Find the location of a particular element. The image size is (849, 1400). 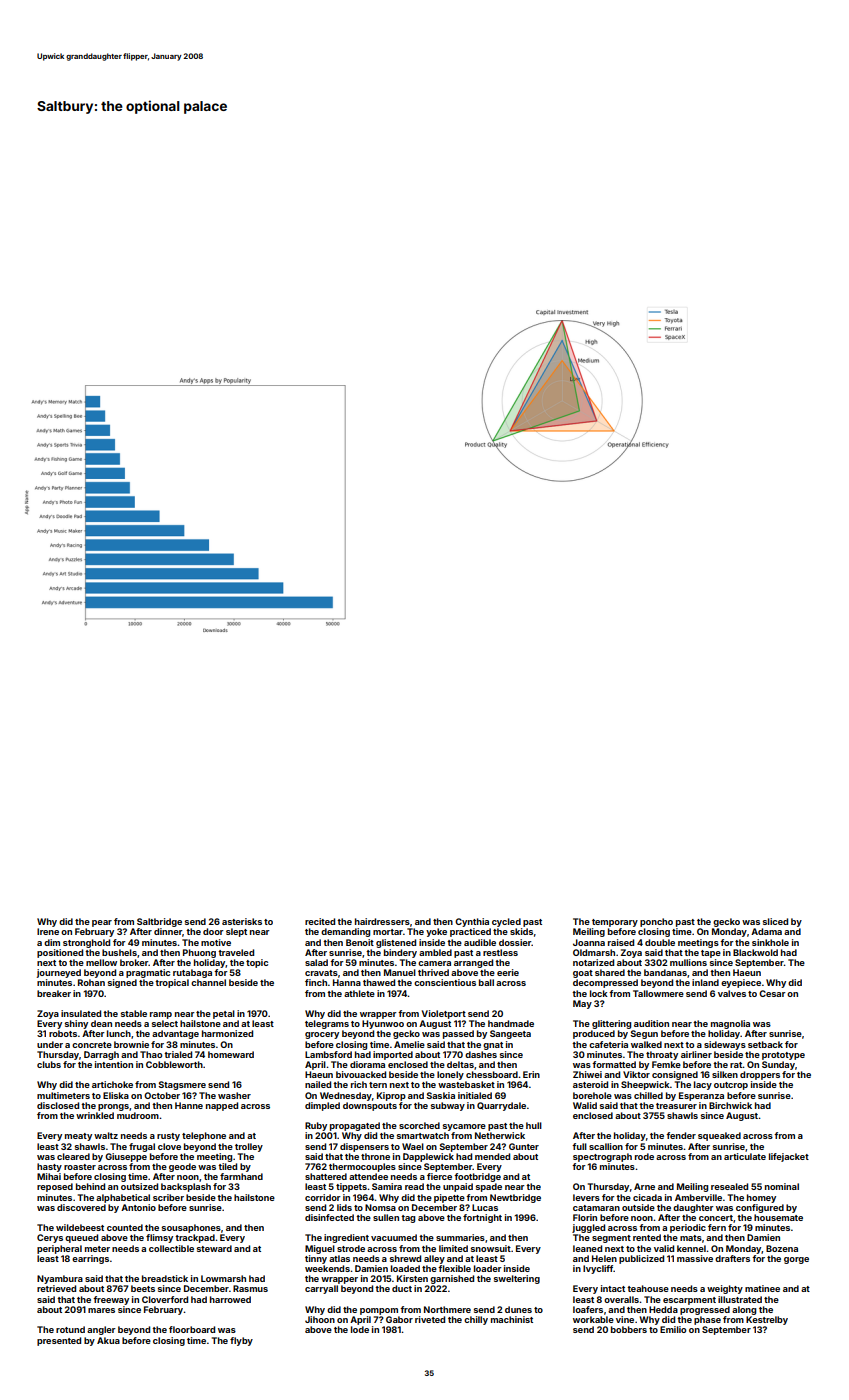

spade is located at coordinates (488, 1187).
